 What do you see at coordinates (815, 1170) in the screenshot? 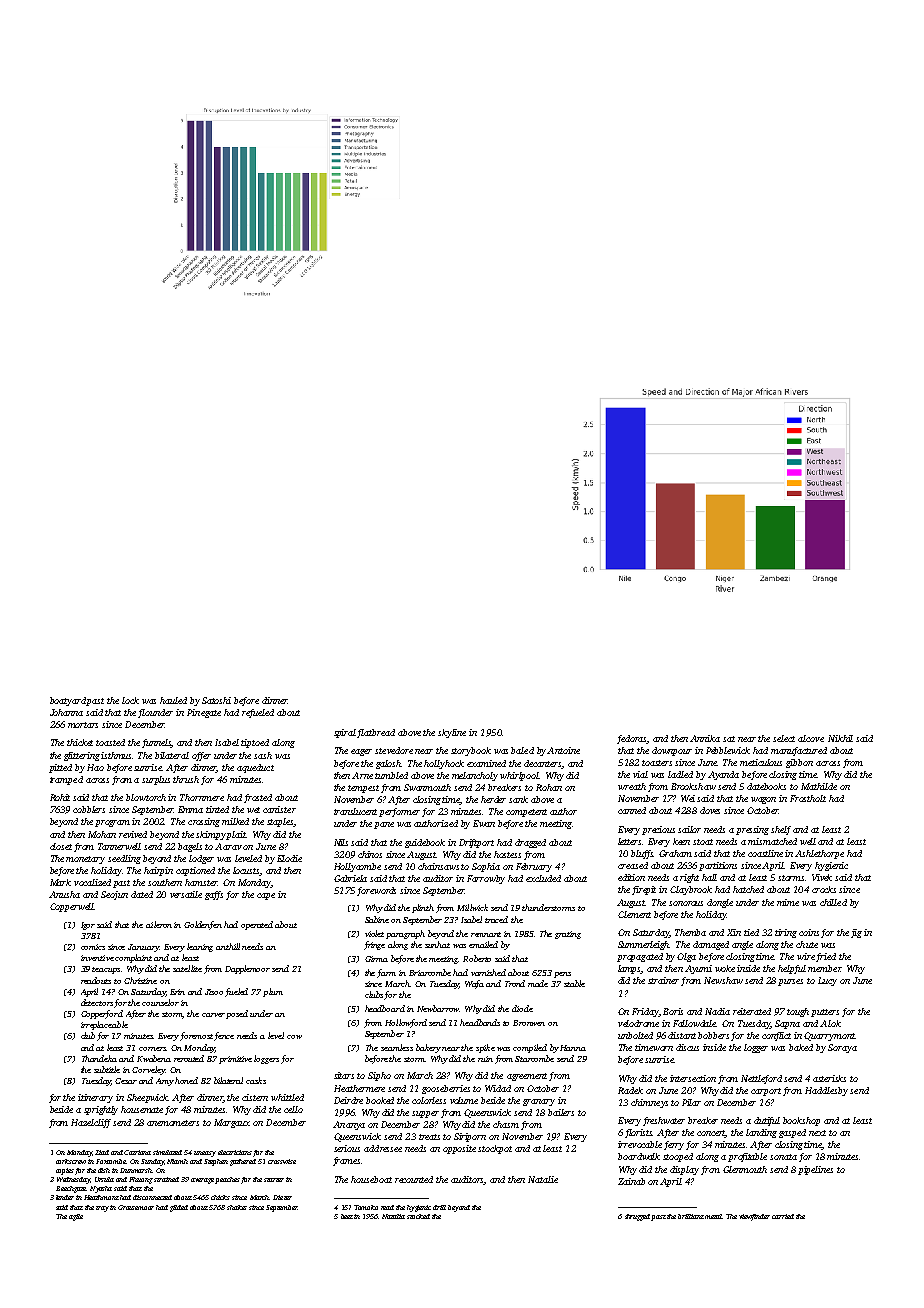
I see `pipelines` at bounding box center [815, 1170].
